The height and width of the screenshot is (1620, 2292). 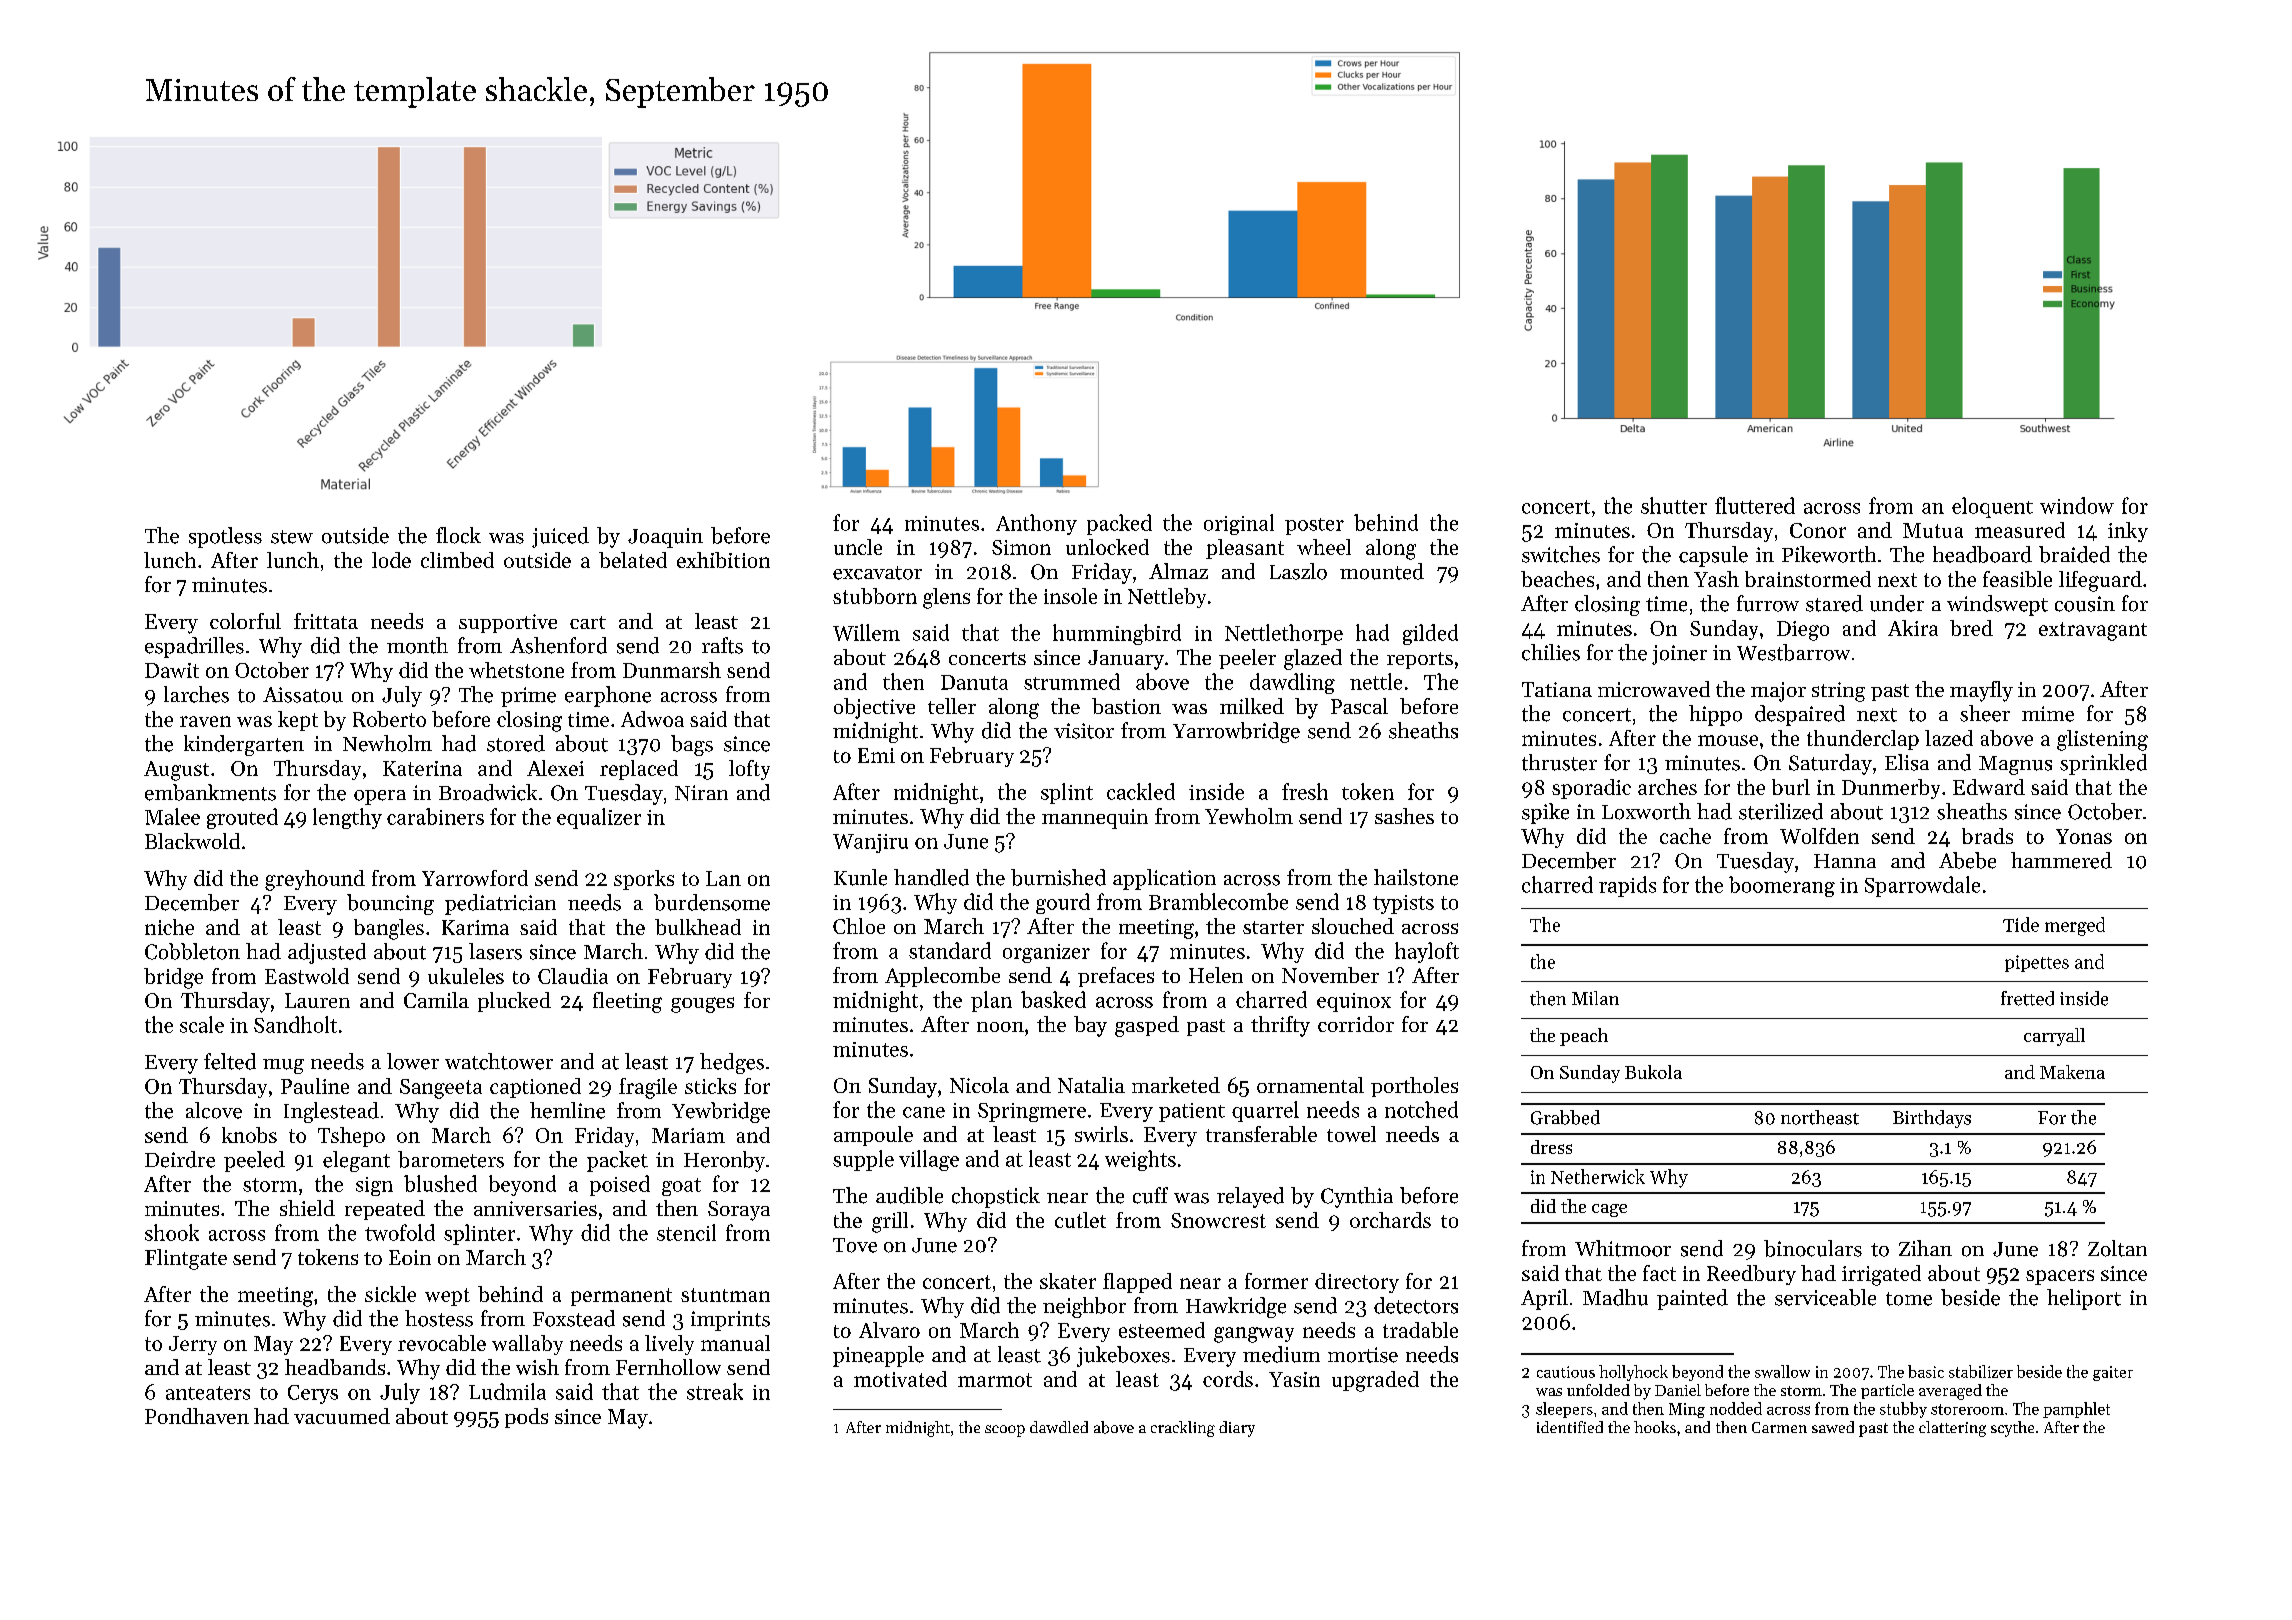 I want to click on supportive, so click(x=508, y=623).
